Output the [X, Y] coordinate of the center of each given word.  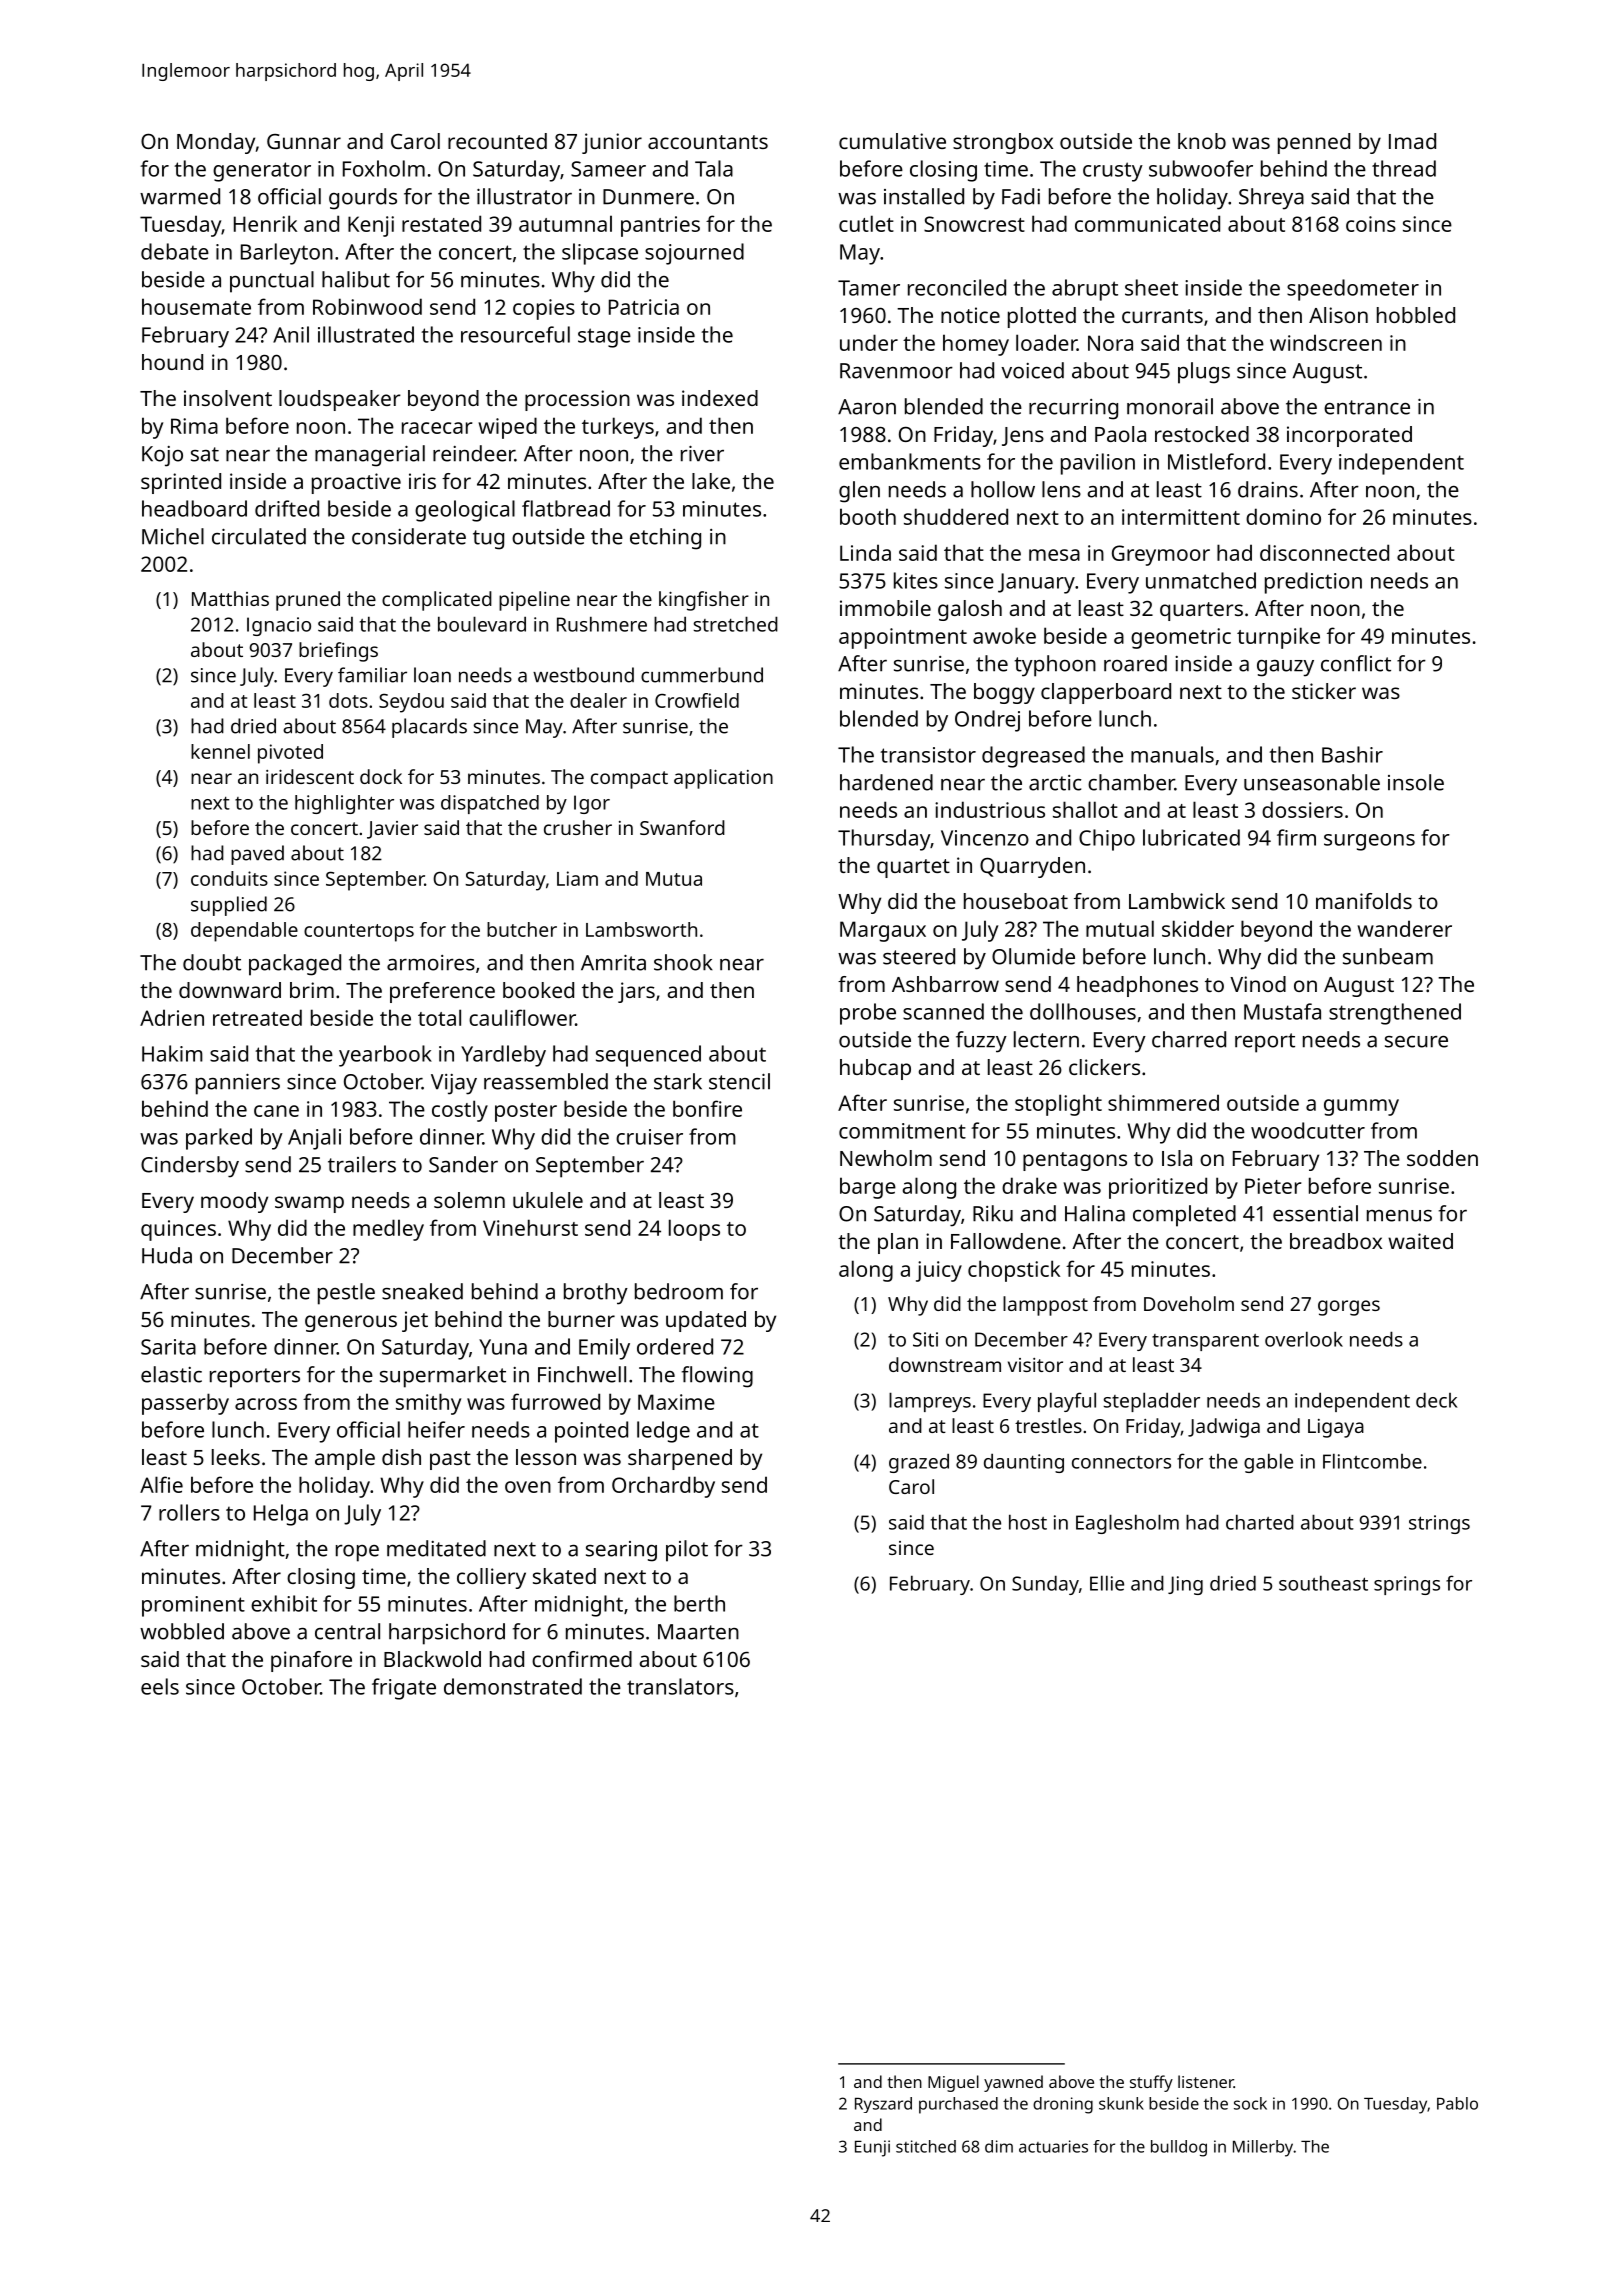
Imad [1412, 141]
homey [976, 345]
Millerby [1263, 2148]
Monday [216, 143]
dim [999, 2146]
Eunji [872, 2148]
